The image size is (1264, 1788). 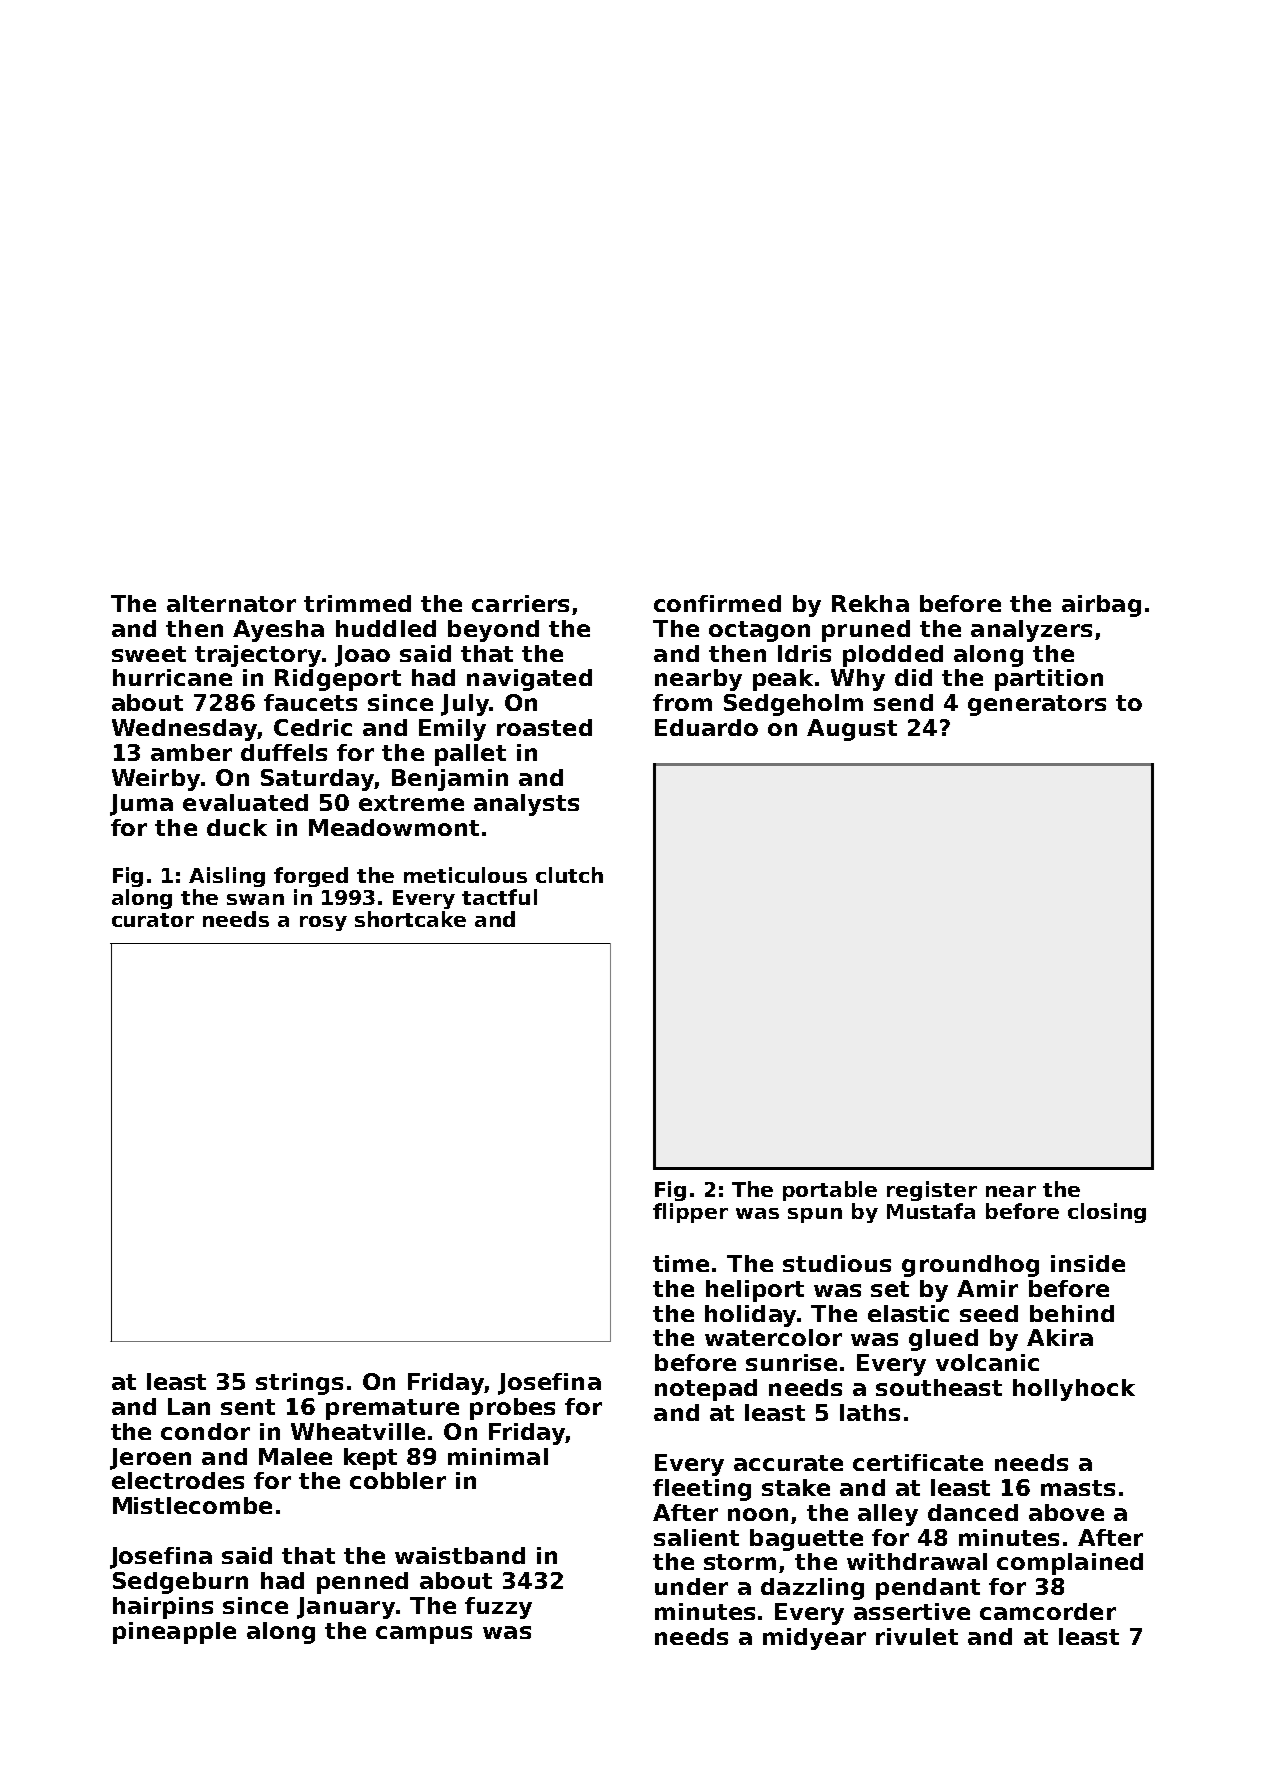 What do you see at coordinates (498, 1456) in the document?
I see `minimal` at bounding box center [498, 1456].
